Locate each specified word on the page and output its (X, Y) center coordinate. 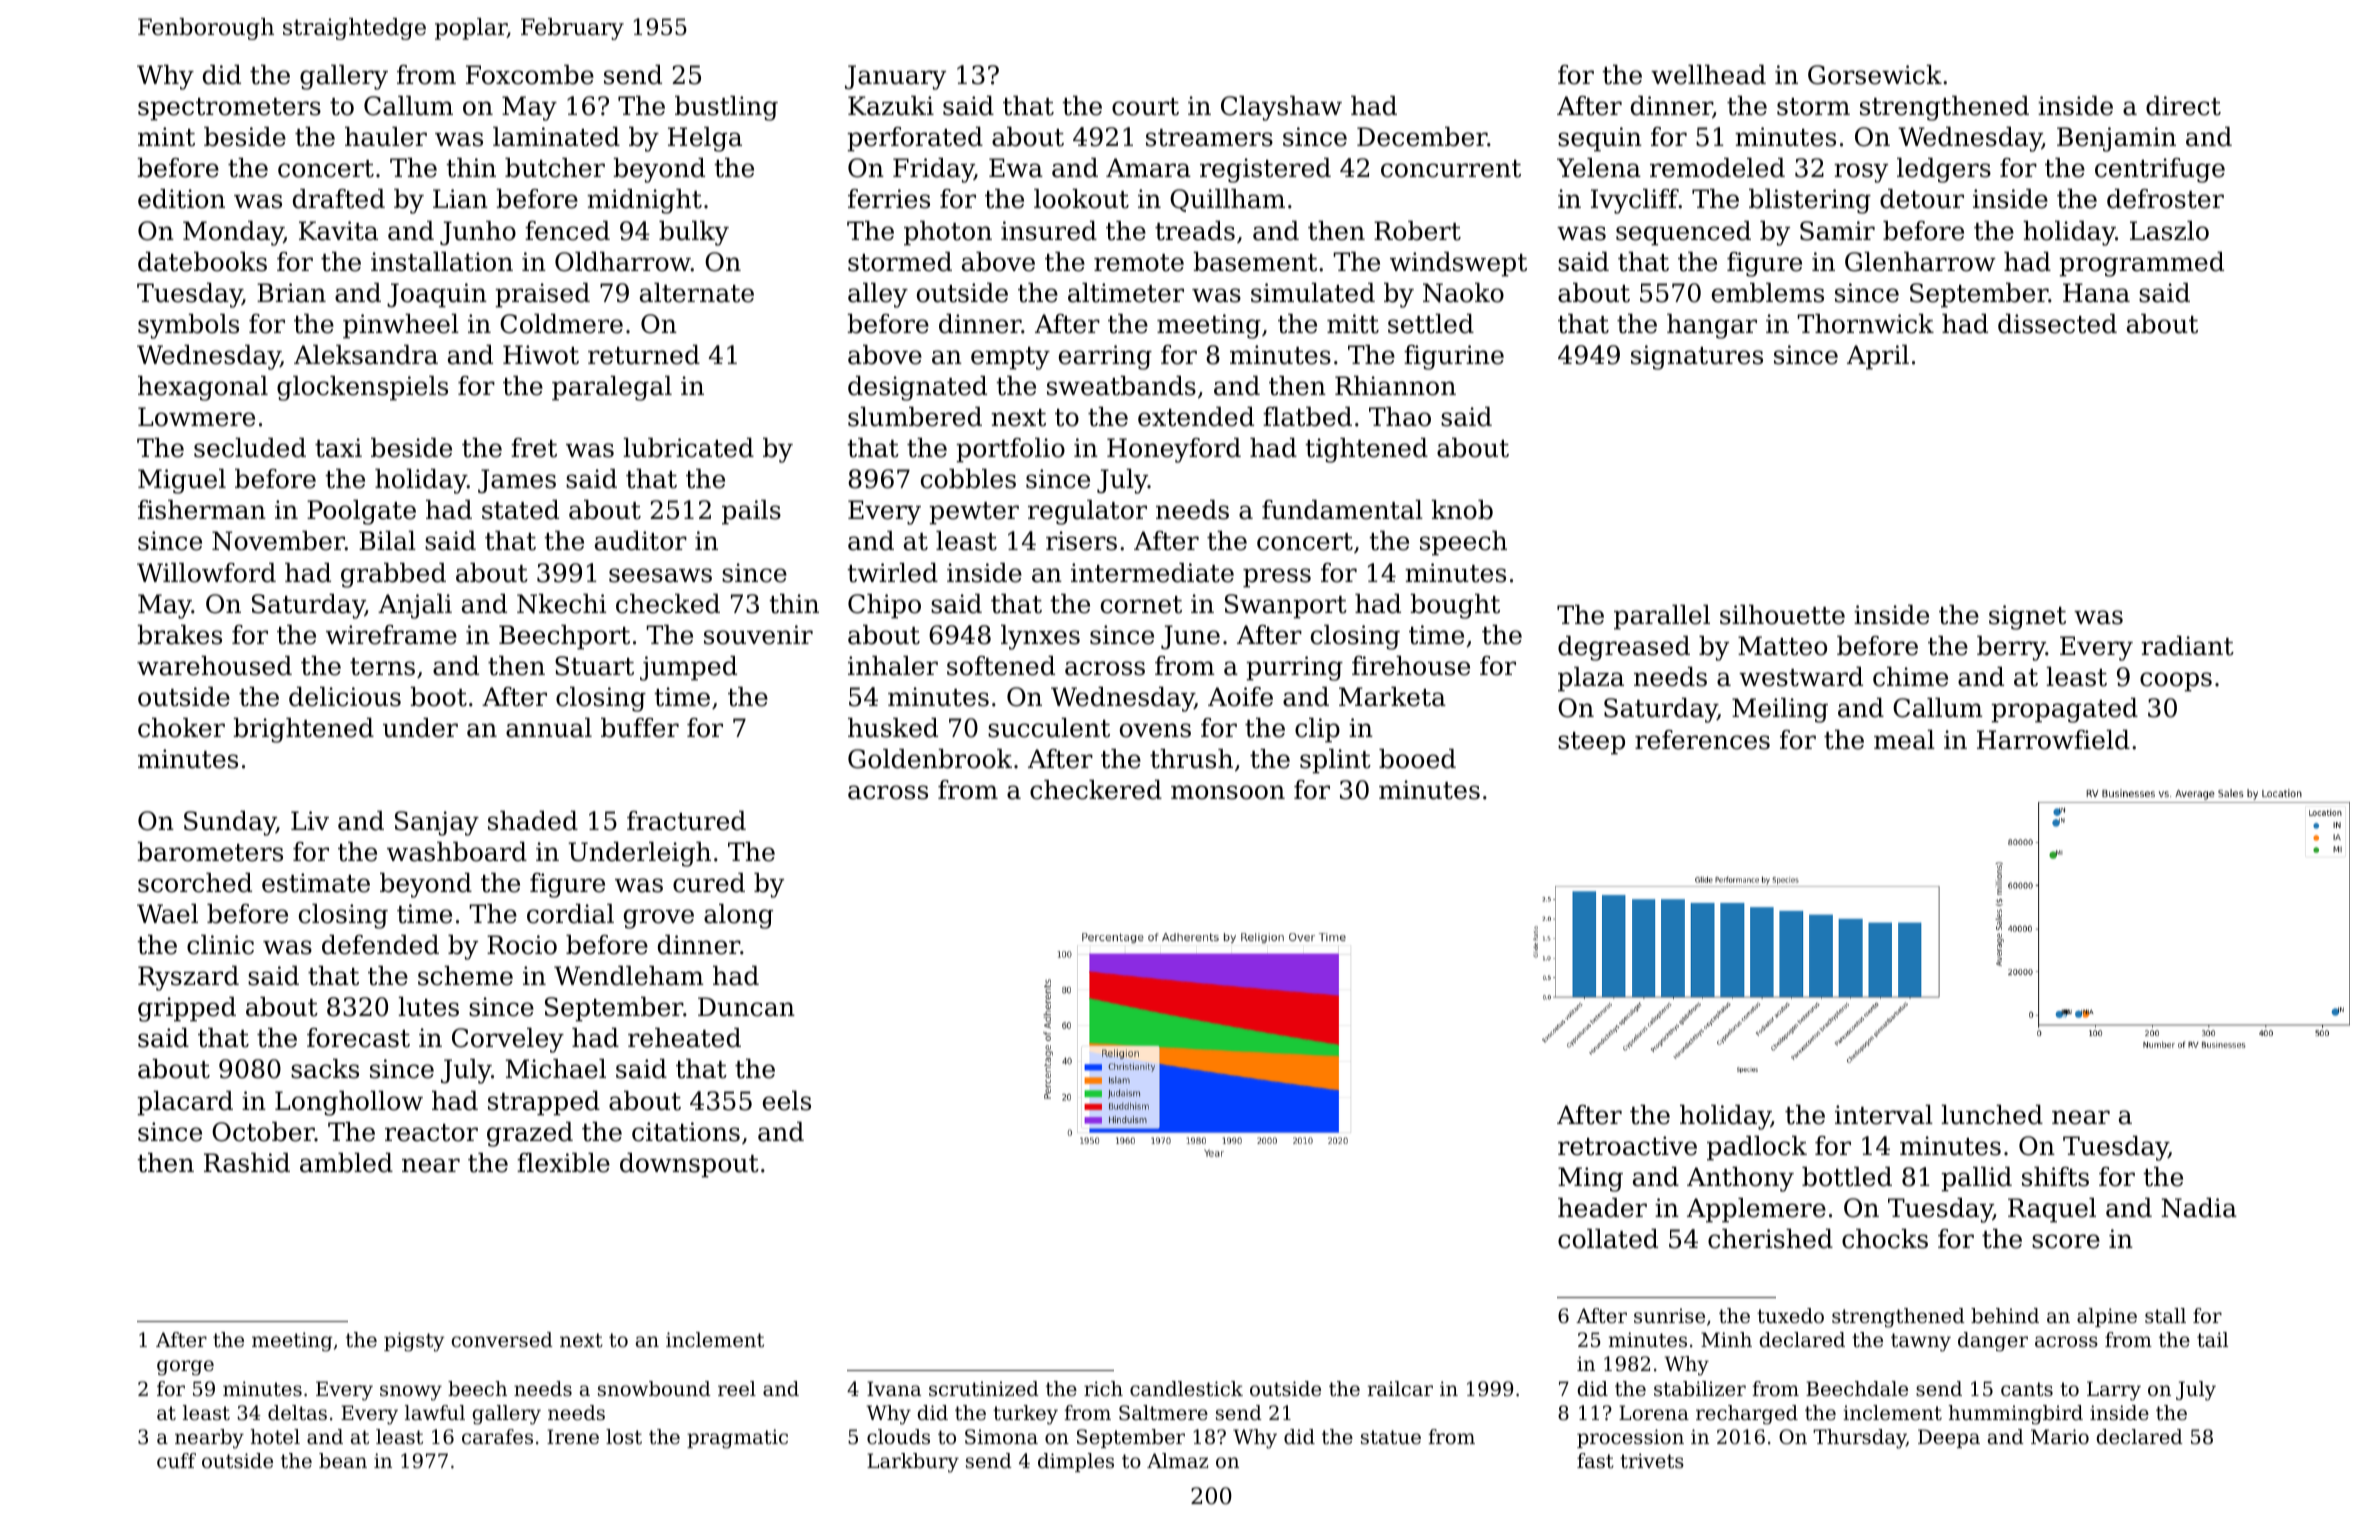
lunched (1992, 1115)
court (1145, 107)
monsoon (1228, 792)
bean (343, 1461)
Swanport (1286, 606)
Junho (478, 233)
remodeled (1717, 168)
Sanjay (437, 823)
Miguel (182, 481)
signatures (1697, 357)
